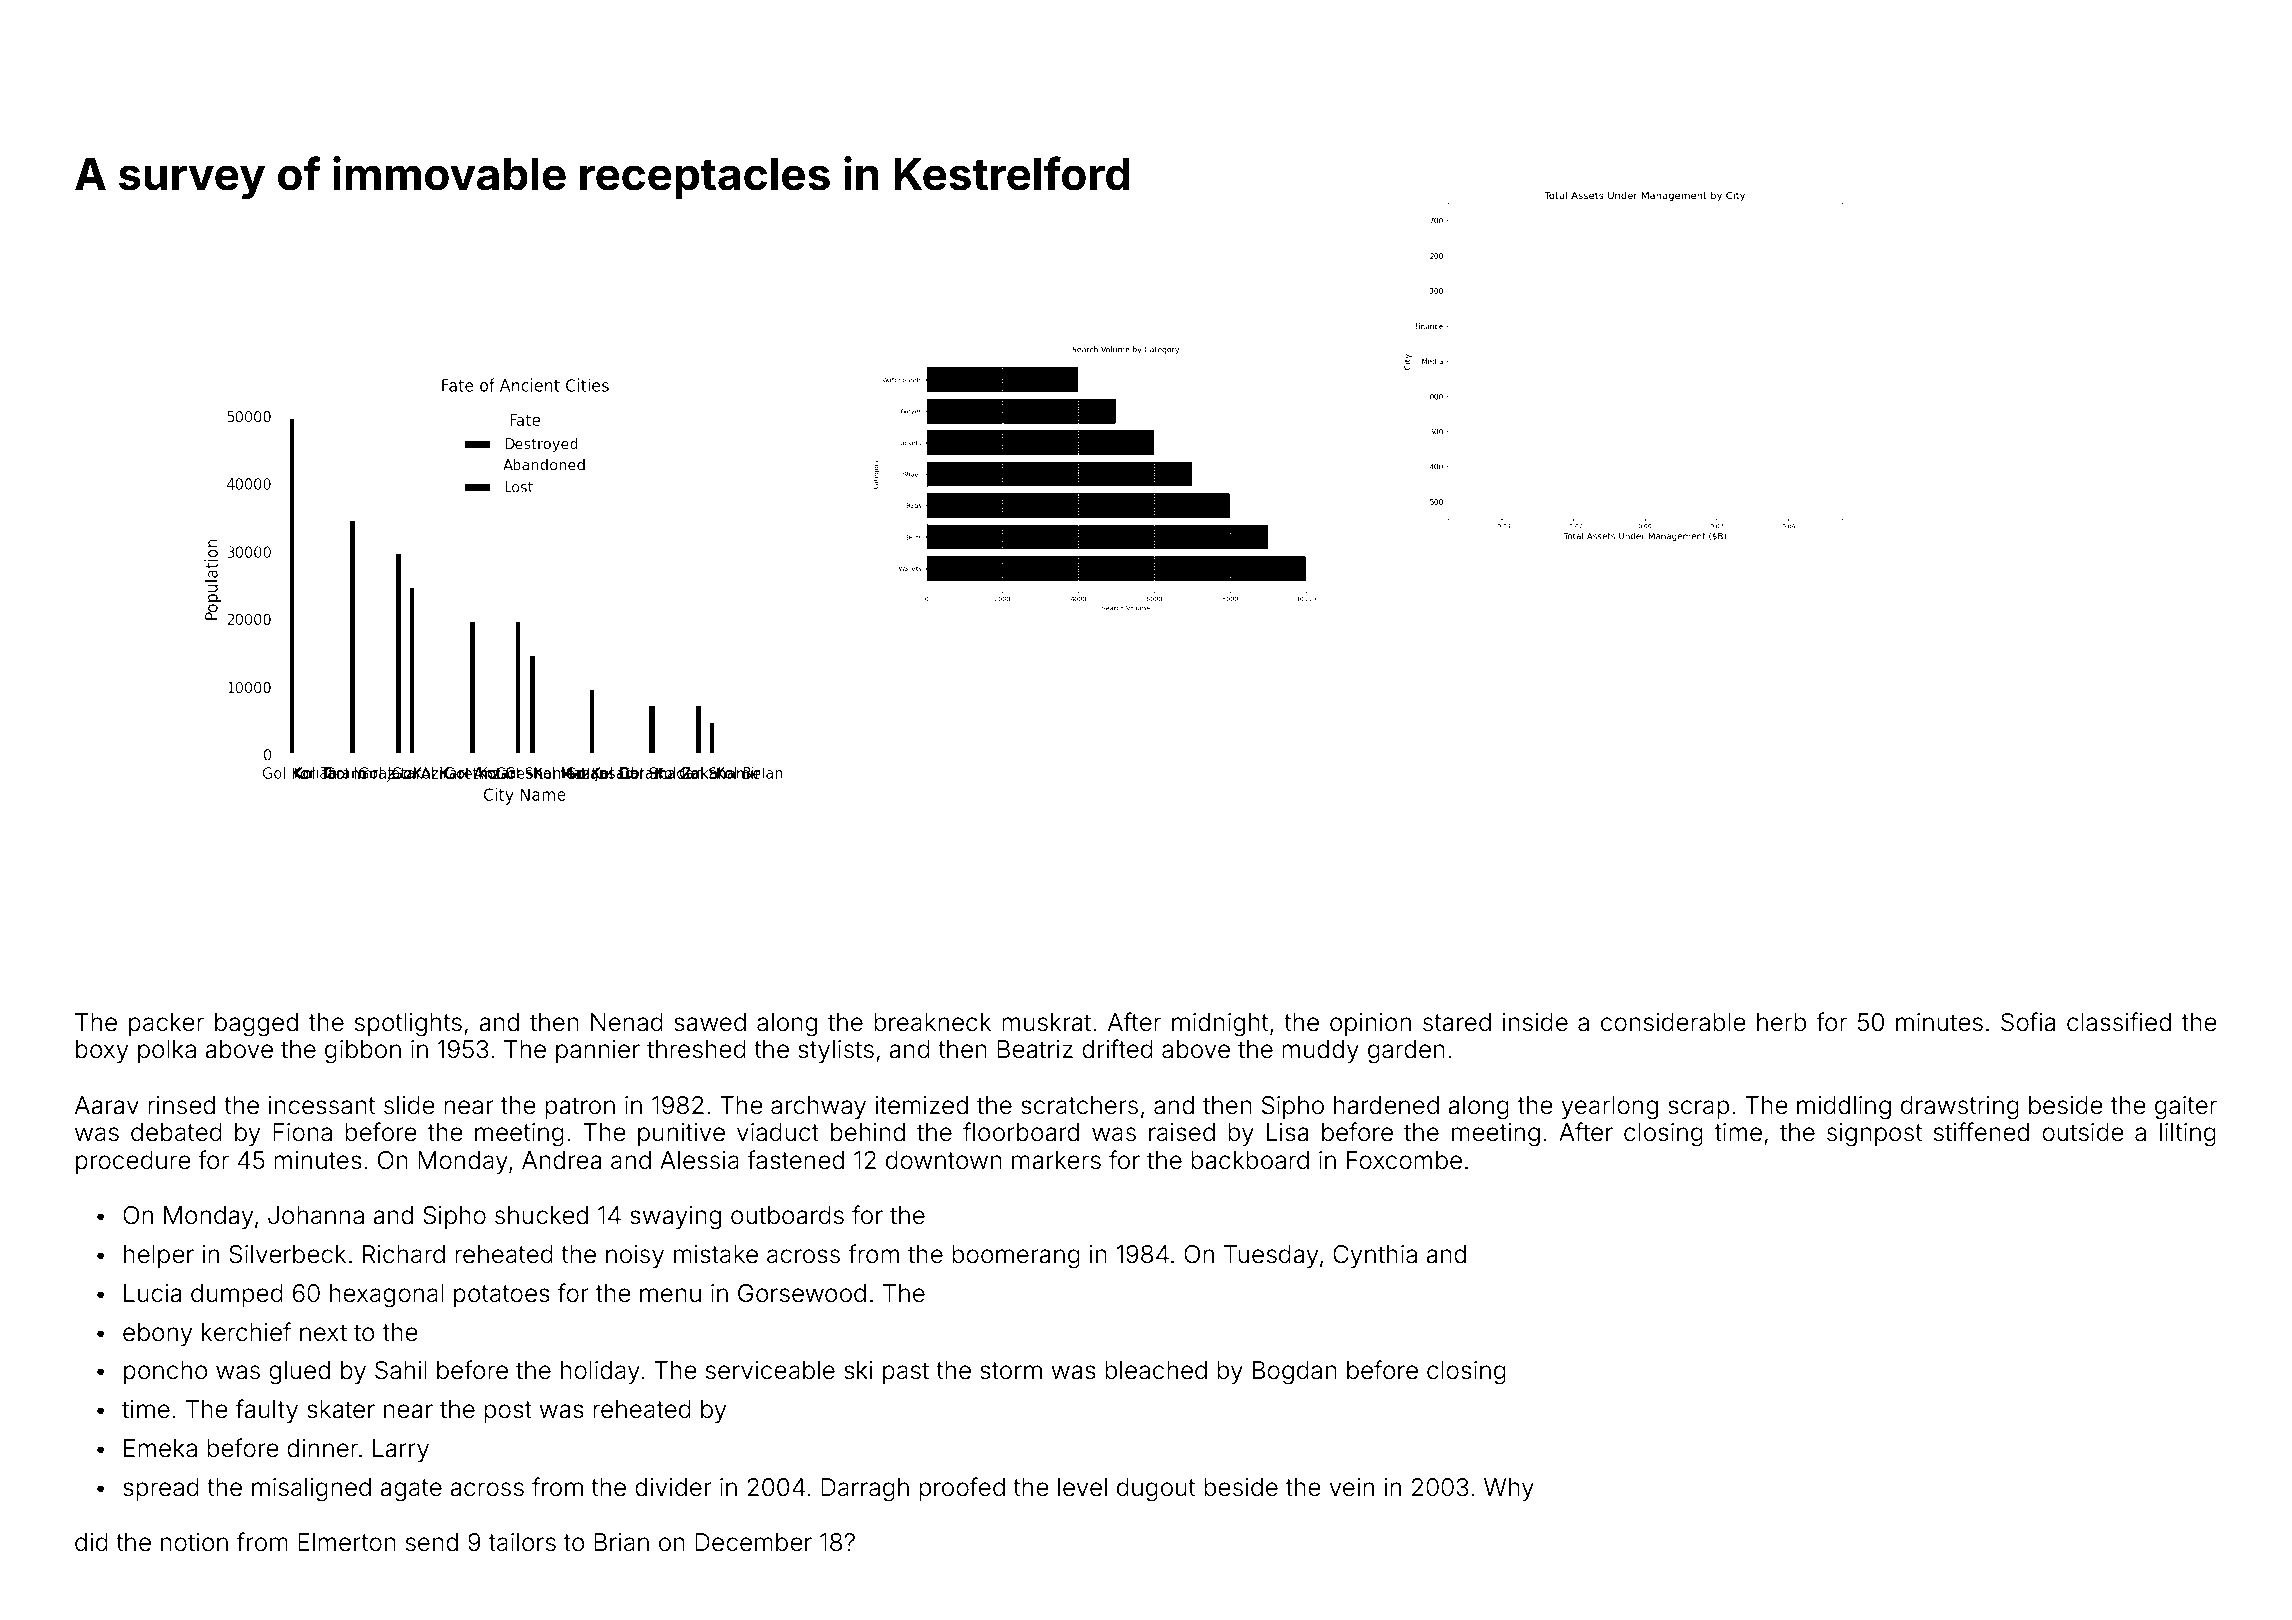 The image size is (2292, 1620). Describe the element at coordinates (1046, 1022) in the document. I see `muskrat` at that location.
